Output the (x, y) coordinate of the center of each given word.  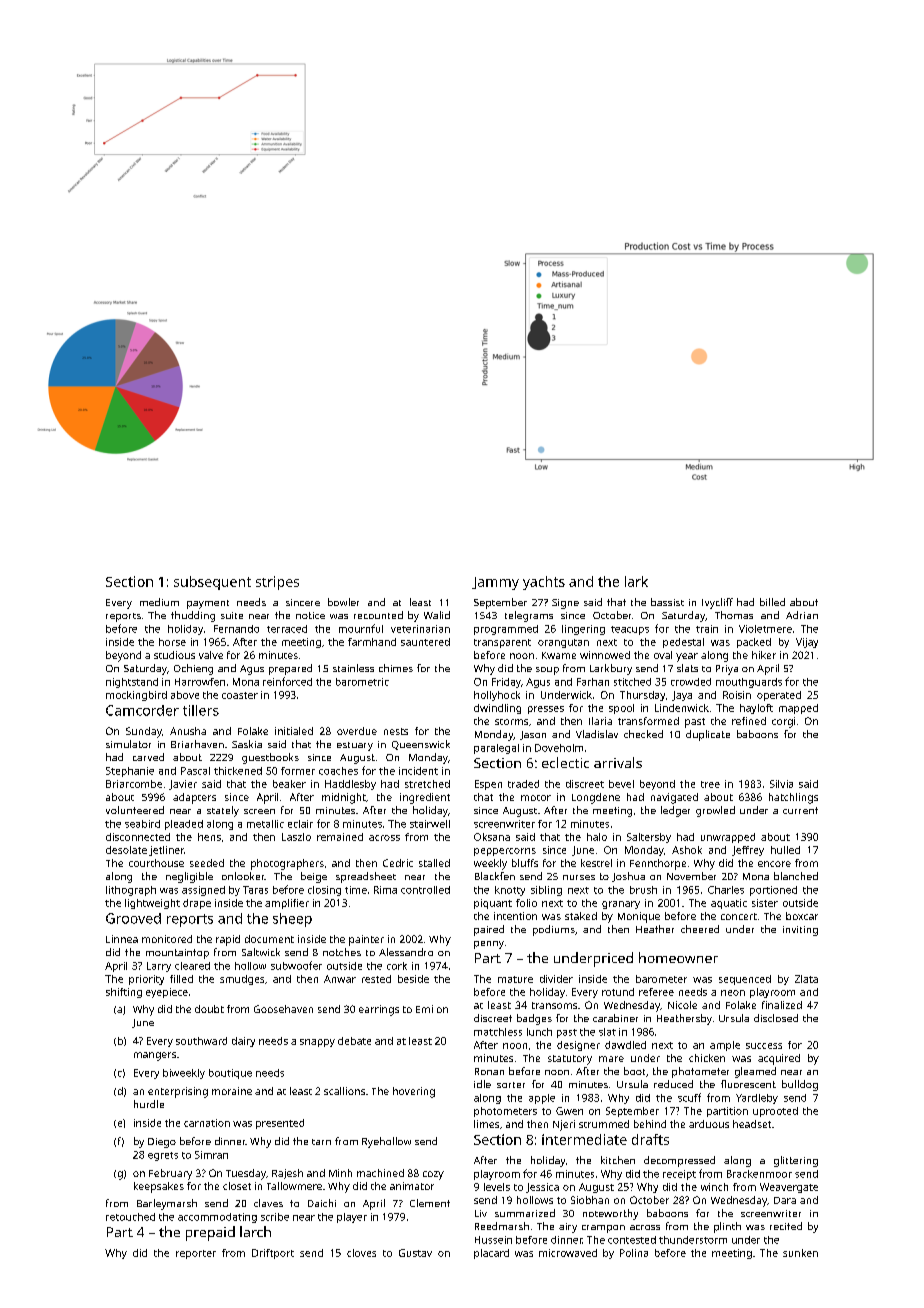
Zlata (806, 979)
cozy (433, 1175)
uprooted (775, 1112)
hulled (785, 850)
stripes (277, 583)
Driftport (273, 1254)
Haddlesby (350, 785)
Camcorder (142, 710)
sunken (800, 1253)
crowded (691, 682)
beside (413, 979)
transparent (502, 643)
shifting (124, 993)
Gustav (415, 1253)
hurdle (149, 1104)
